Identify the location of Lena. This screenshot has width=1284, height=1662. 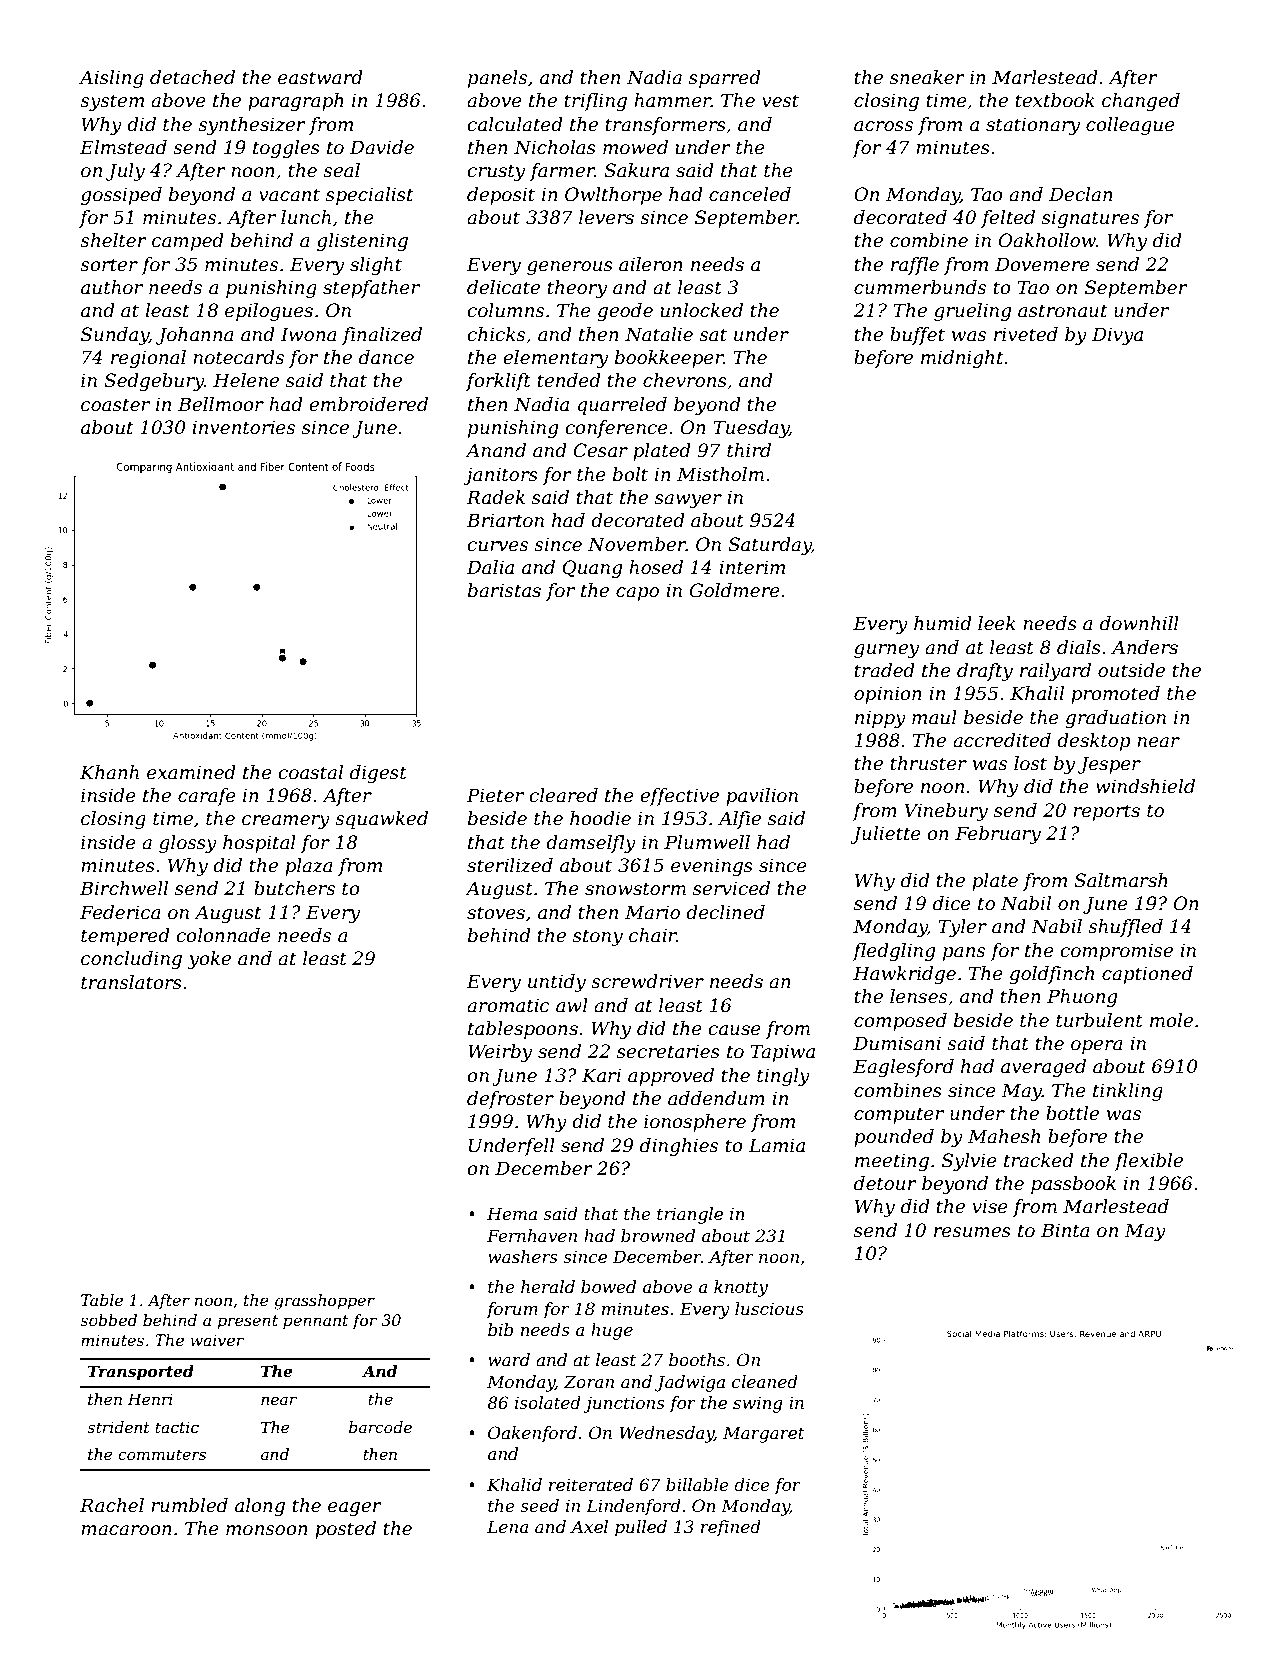
(507, 1526).
